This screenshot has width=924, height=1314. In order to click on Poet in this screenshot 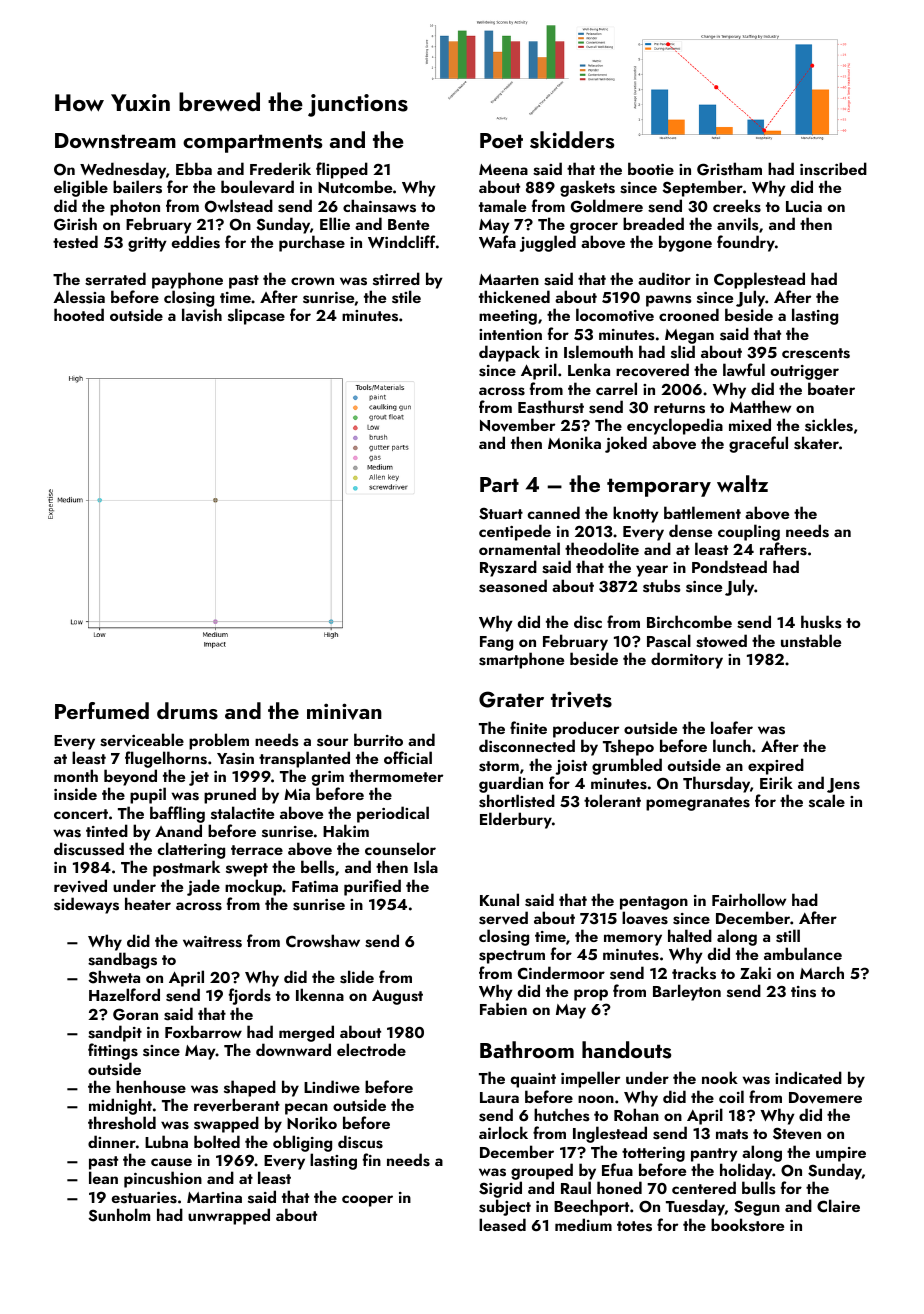, I will do `click(501, 140)`.
